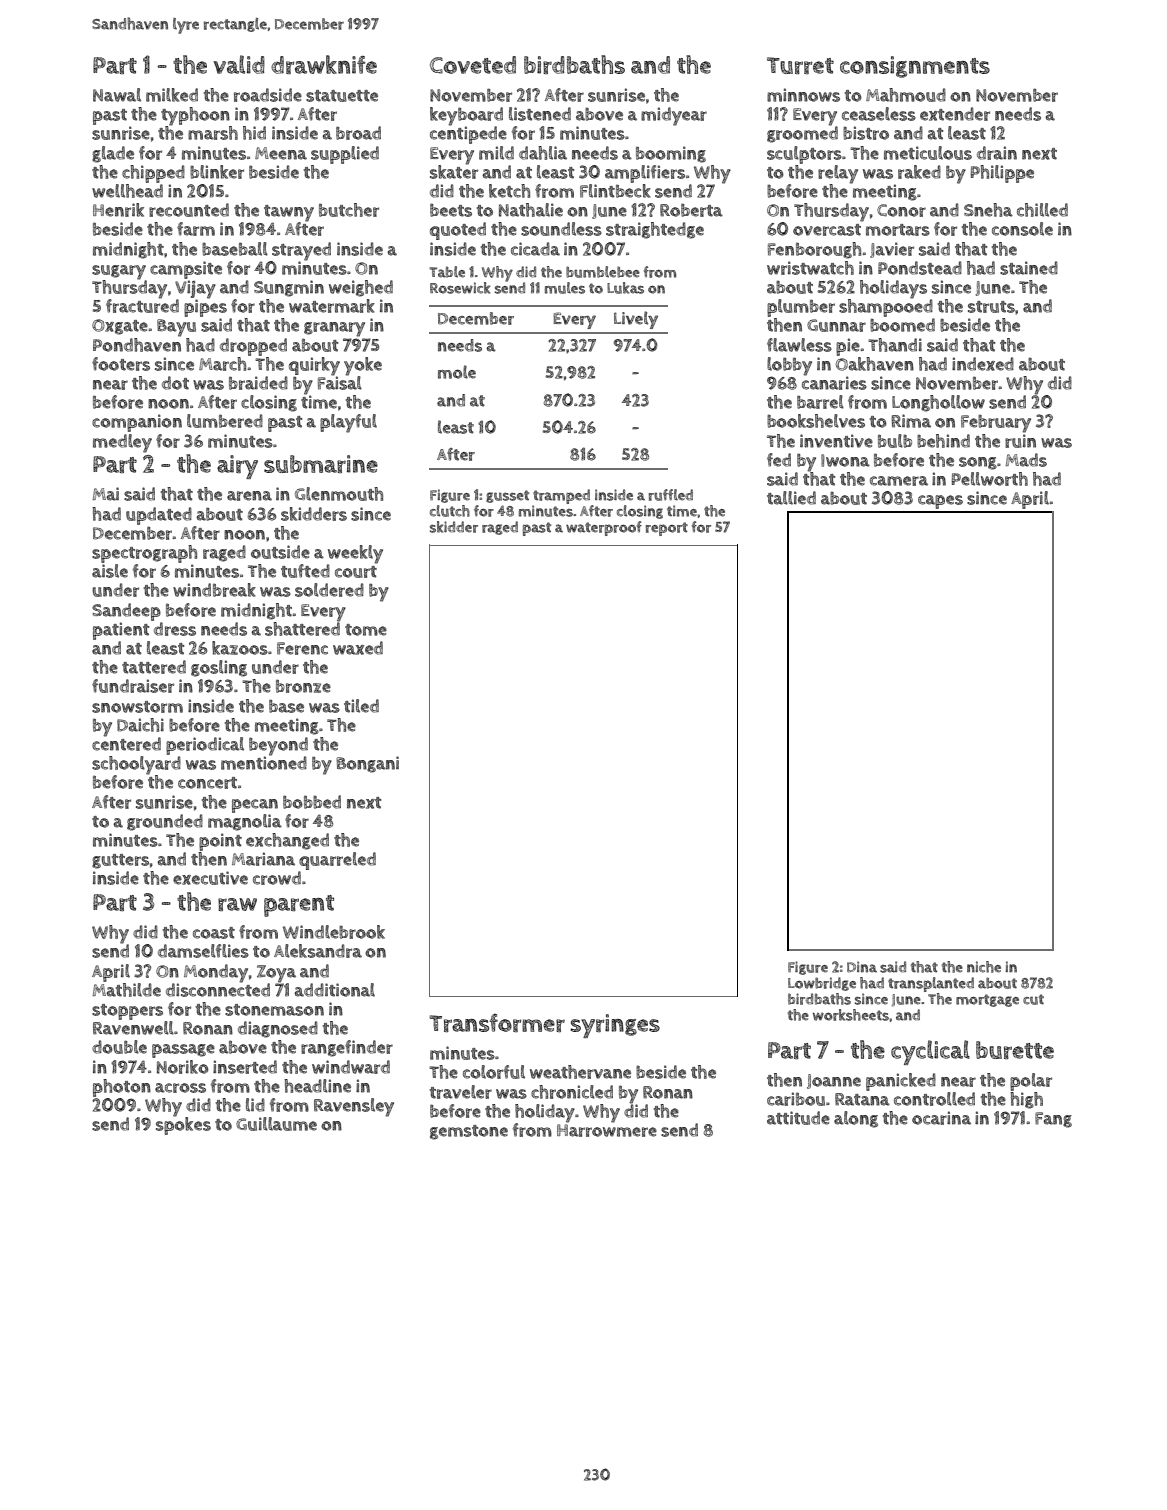 The image size is (1167, 1510). I want to click on centered, so click(126, 744).
